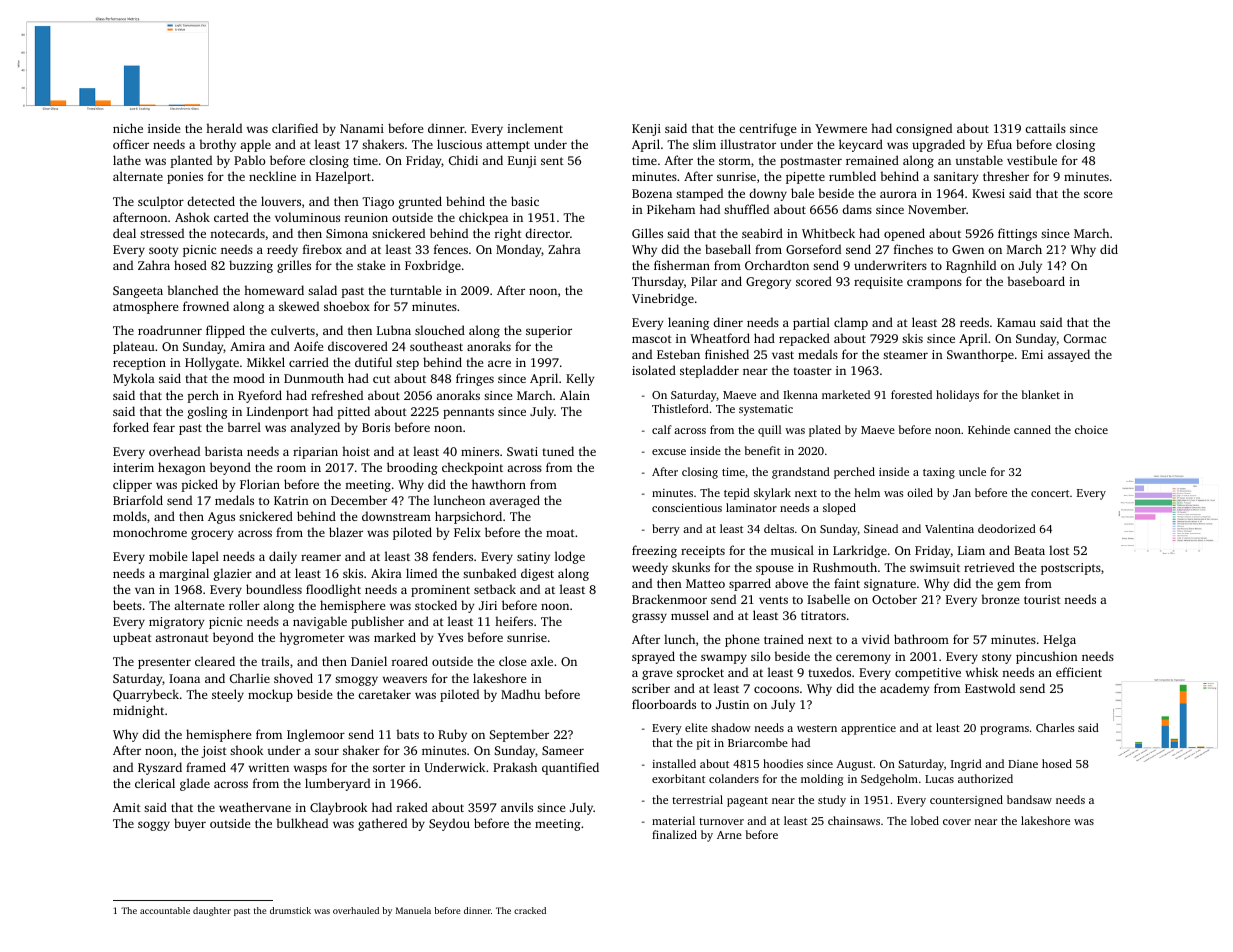  Describe the element at coordinates (1060, 640) in the screenshot. I see `Helga` at that location.
